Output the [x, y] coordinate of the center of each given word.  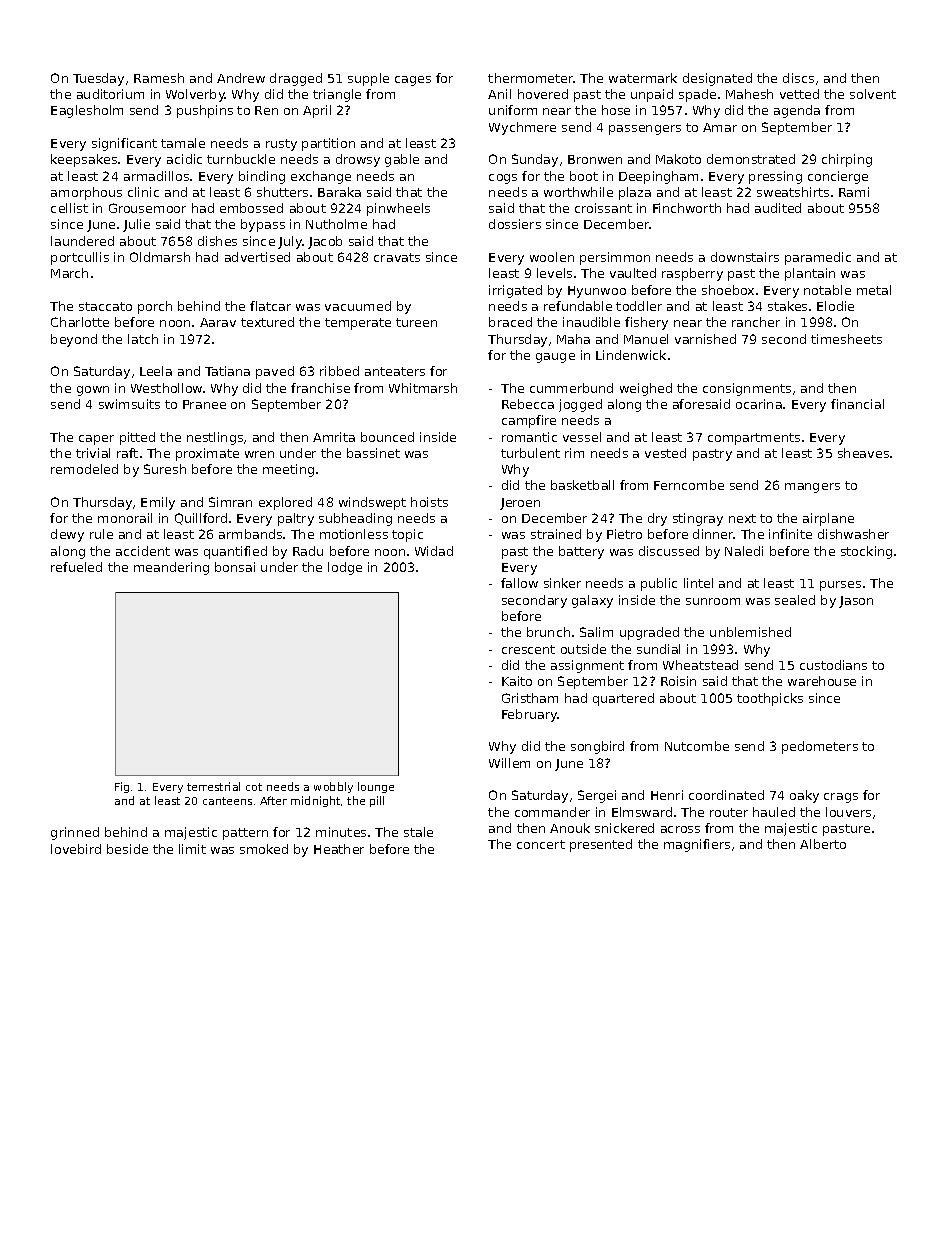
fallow [519, 583]
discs [798, 78]
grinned [75, 833]
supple [368, 79]
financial [857, 404]
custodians [833, 665]
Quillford [201, 519]
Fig [122, 787]
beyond [74, 340]
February [530, 715]
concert [541, 844]
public [659, 584]
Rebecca [528, 404]
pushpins [205, 111]
